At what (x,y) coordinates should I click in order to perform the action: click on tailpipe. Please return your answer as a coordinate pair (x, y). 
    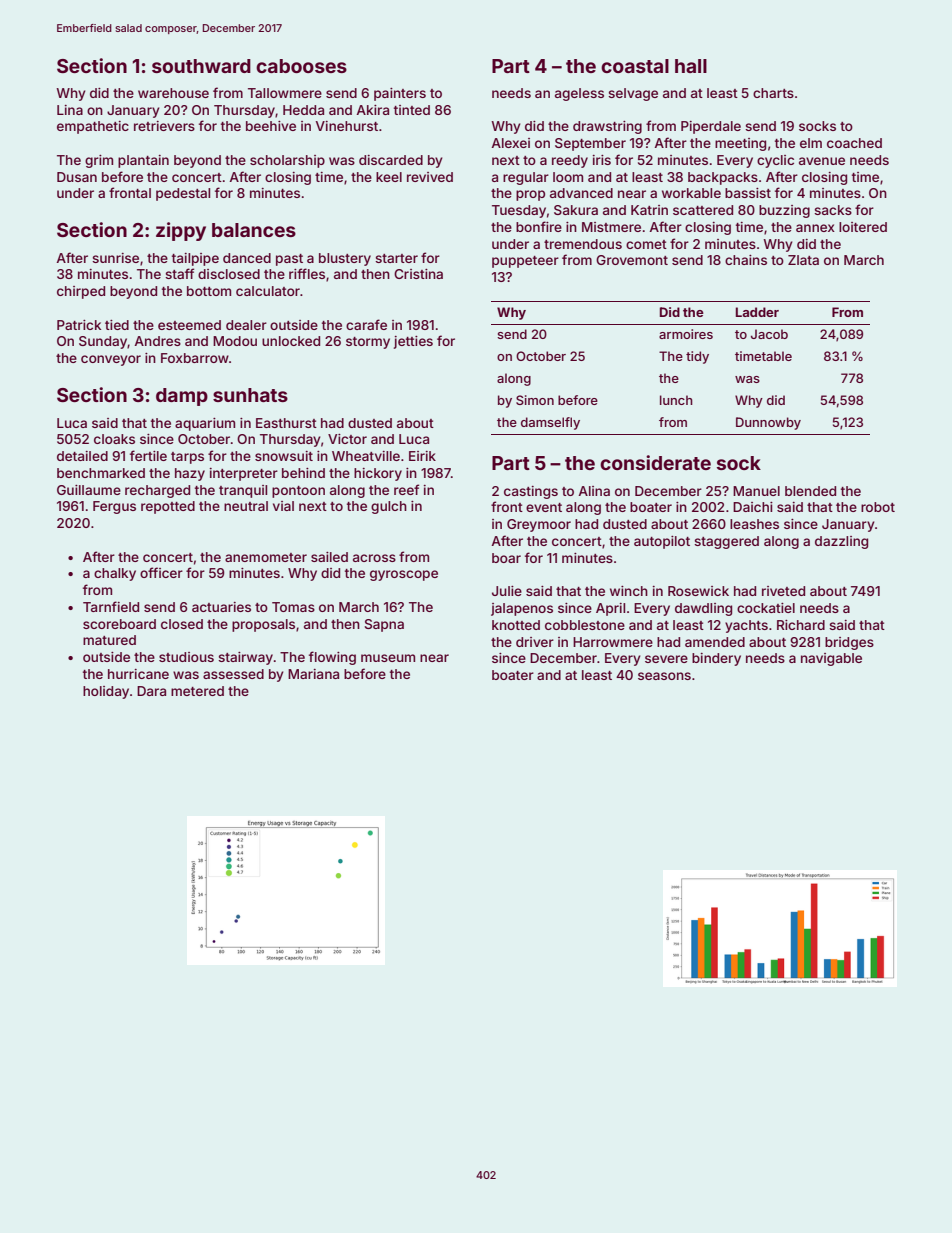
    Looking at the image, I should click on (195, 259).
